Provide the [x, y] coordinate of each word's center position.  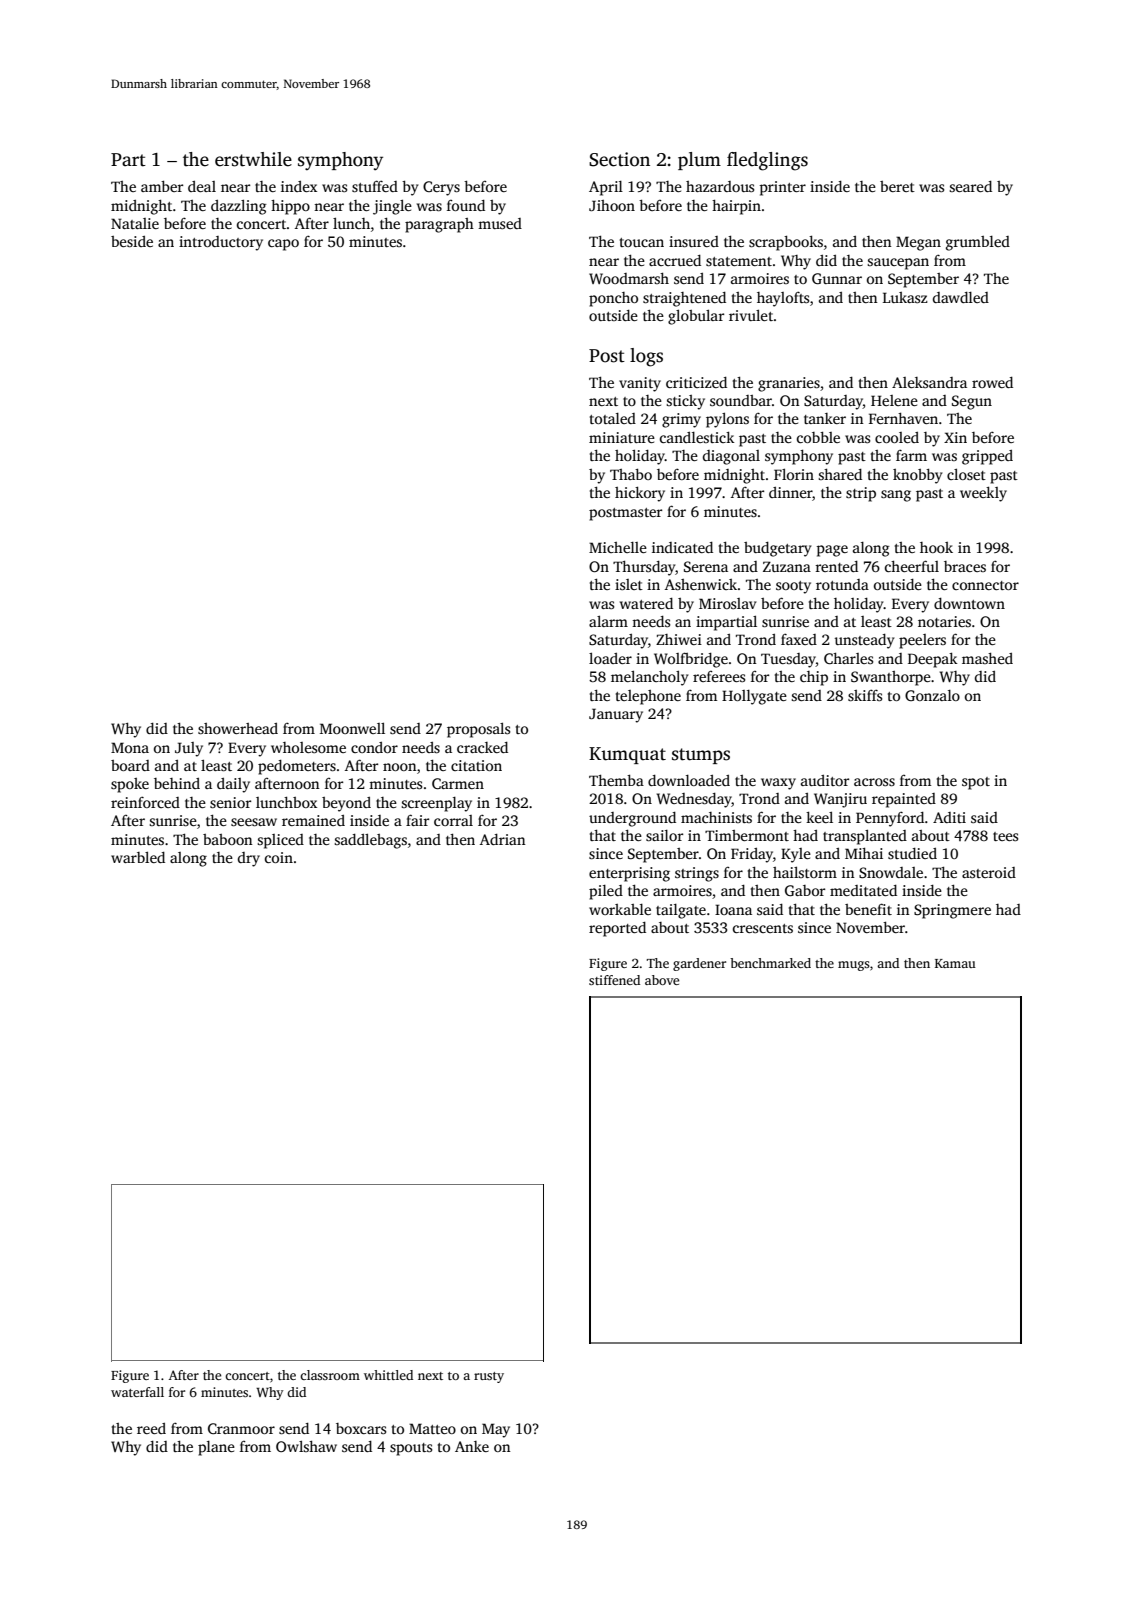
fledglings [767, 161]
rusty [489, 1377]
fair [417, 820]
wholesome [308, 747]
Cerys [441, 188]
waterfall [137, 1392]
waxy [778, 784]
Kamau [955, 963]
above [662, 980]
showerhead [238, 728]
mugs [854, 966]
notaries [944, 621]
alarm [608, 621]
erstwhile [253, 159]
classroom [330, 1375]
